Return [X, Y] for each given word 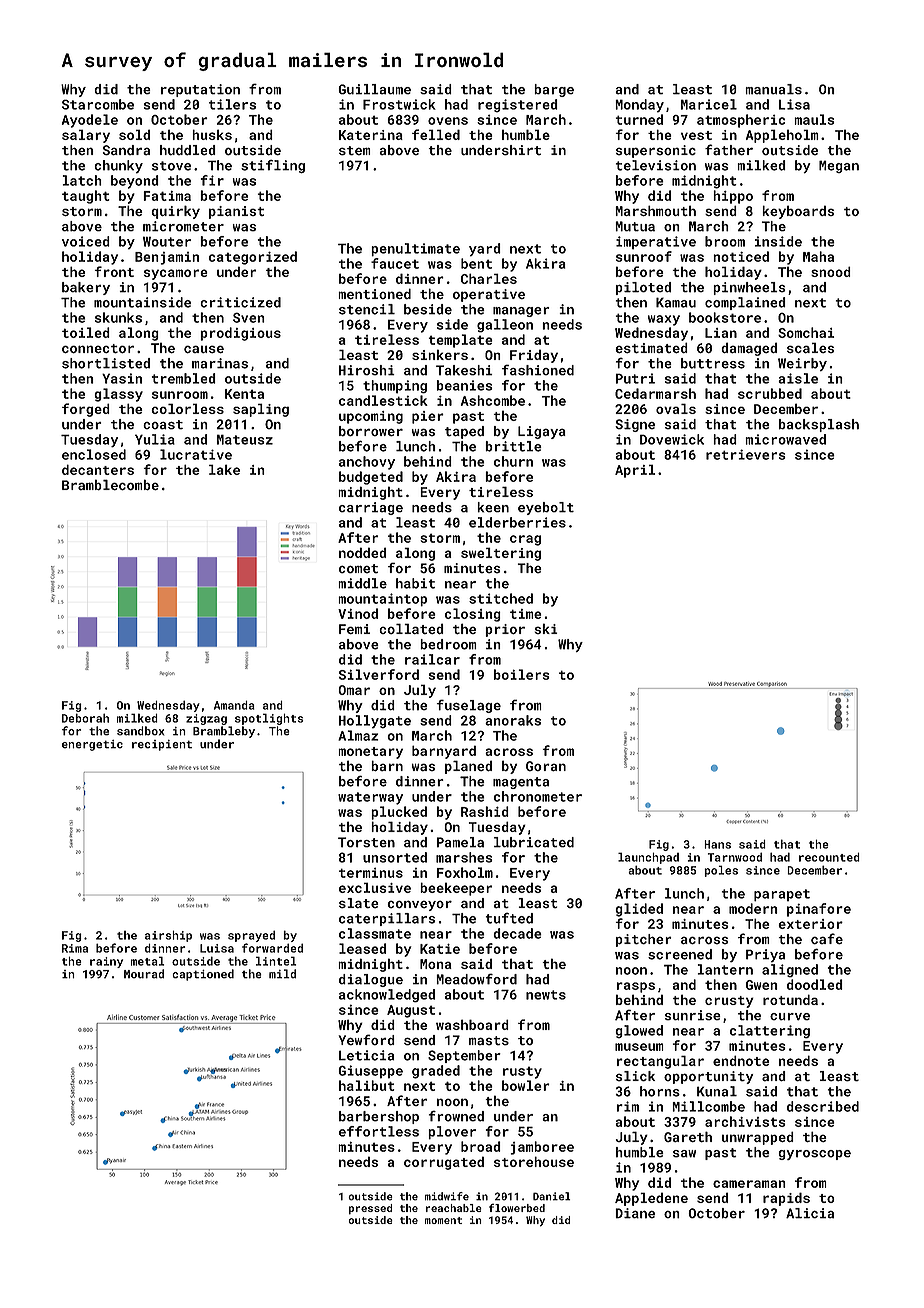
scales [810, 347]
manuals [773, 89]
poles [721, 871]
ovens [448, 121]
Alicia [810, 1213]
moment [443, 1220]
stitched [501, 598]
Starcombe [98, 104]
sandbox [141, 731]
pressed [370, 1209]
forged [86, 410]
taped [464, 432]
